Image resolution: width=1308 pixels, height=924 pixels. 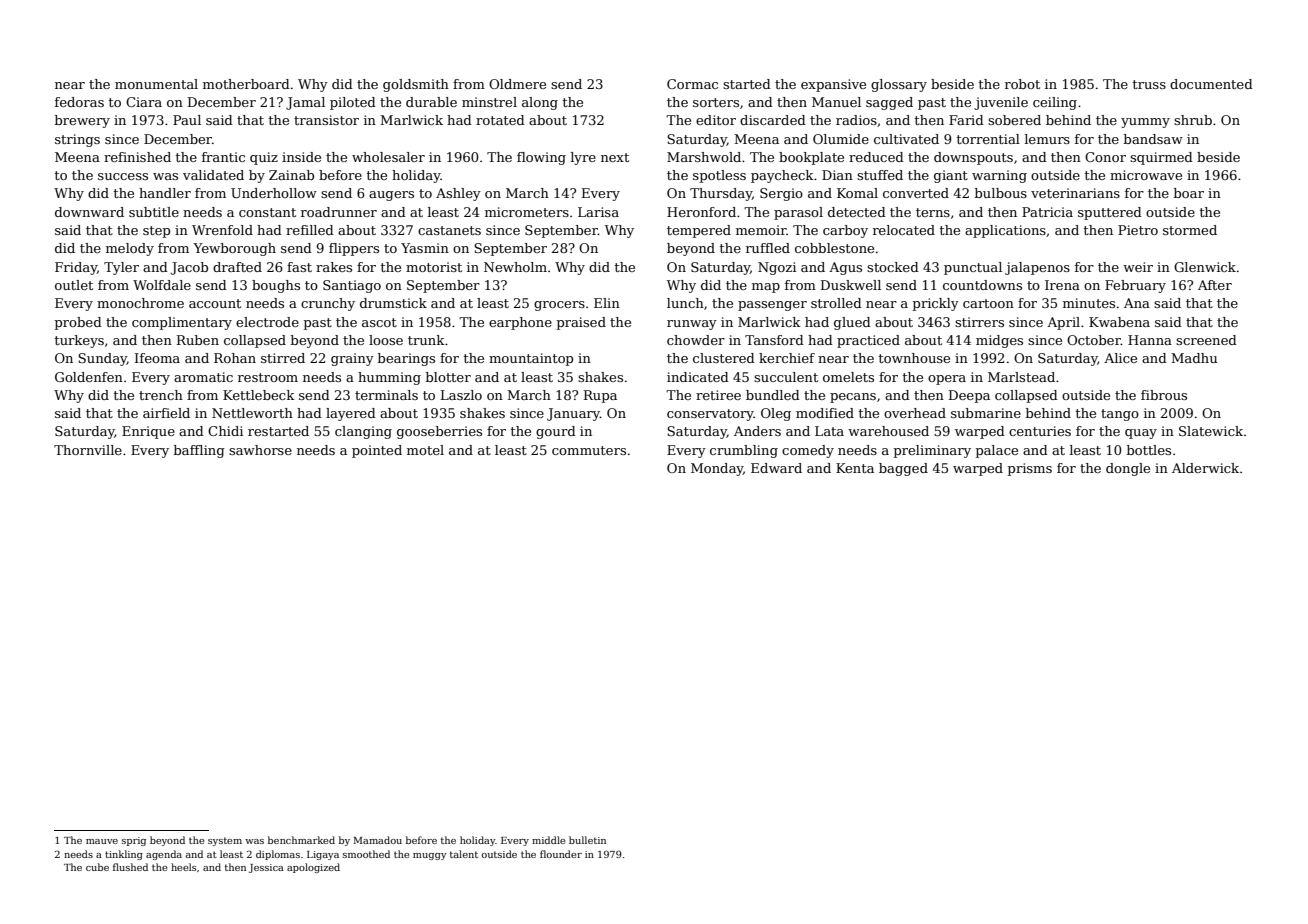 I want to click on baffling, so click(x=199, y=451).
